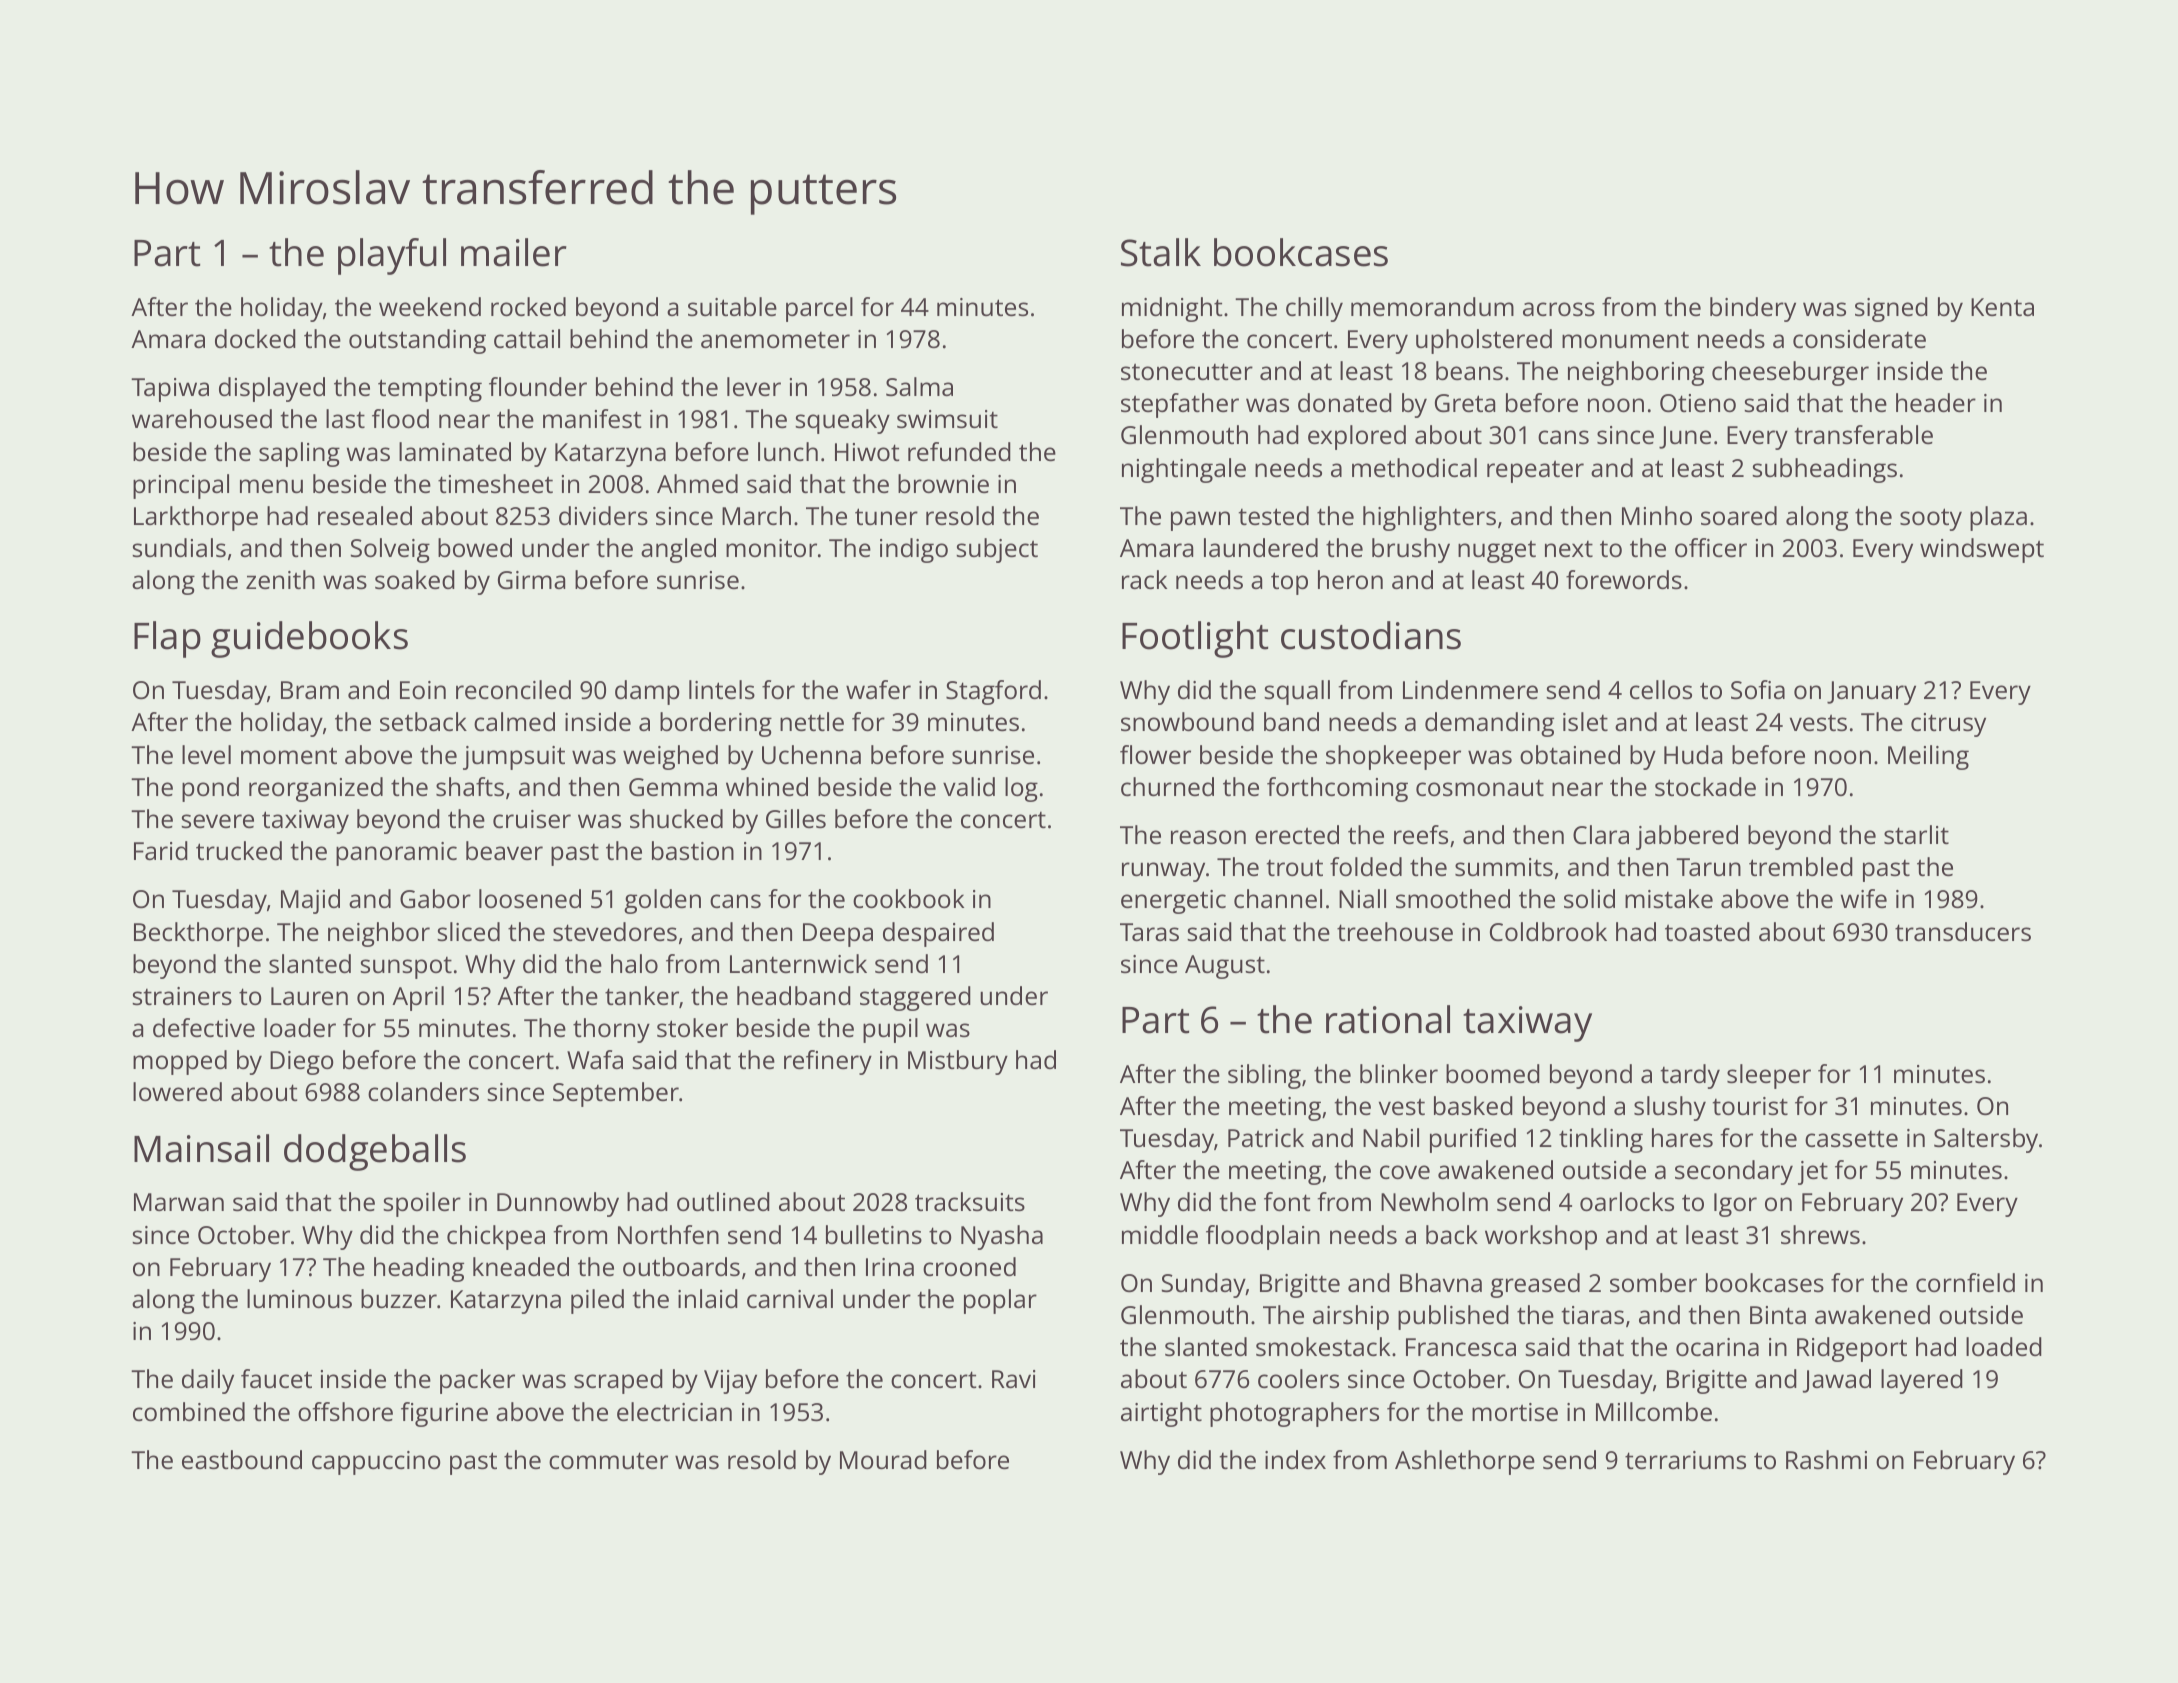  I want to click on manifest, so click(592, 418).
